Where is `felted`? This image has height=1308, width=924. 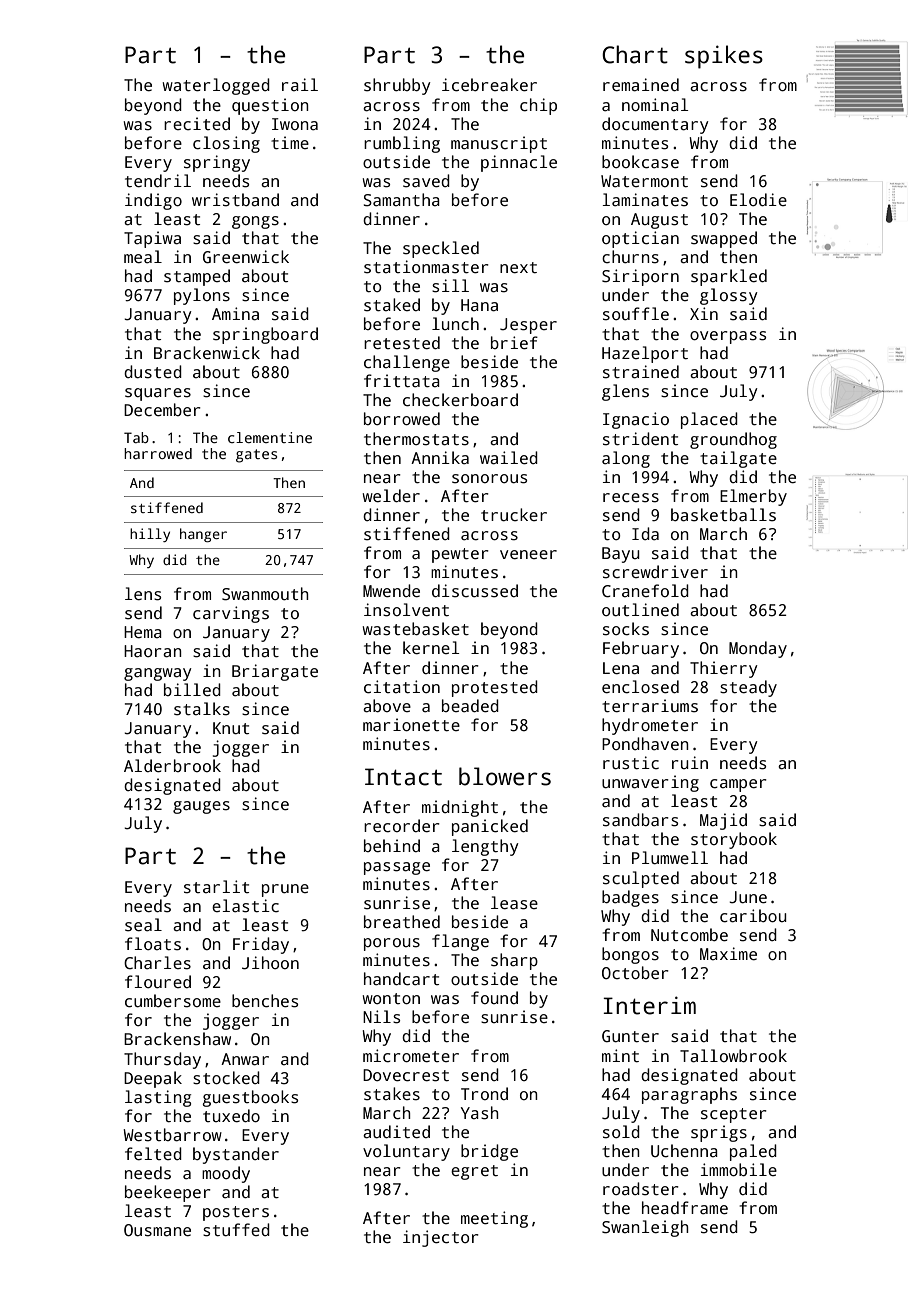
felted is located at coordinates (153, 1153).
